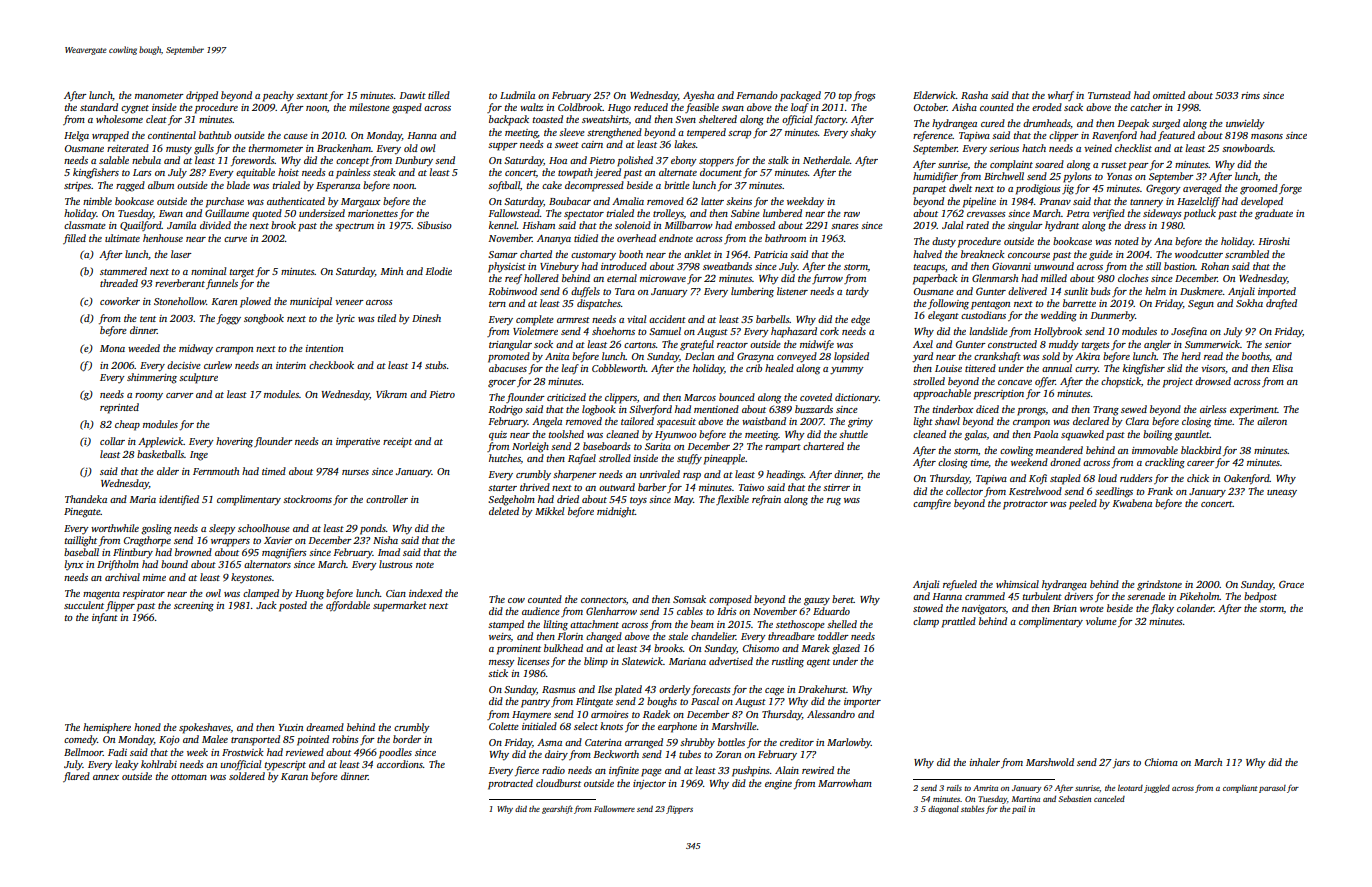  What do you see at coordinates (785, 475) in the screenshot?
I see `headings` at bounding box center [785, 475].
